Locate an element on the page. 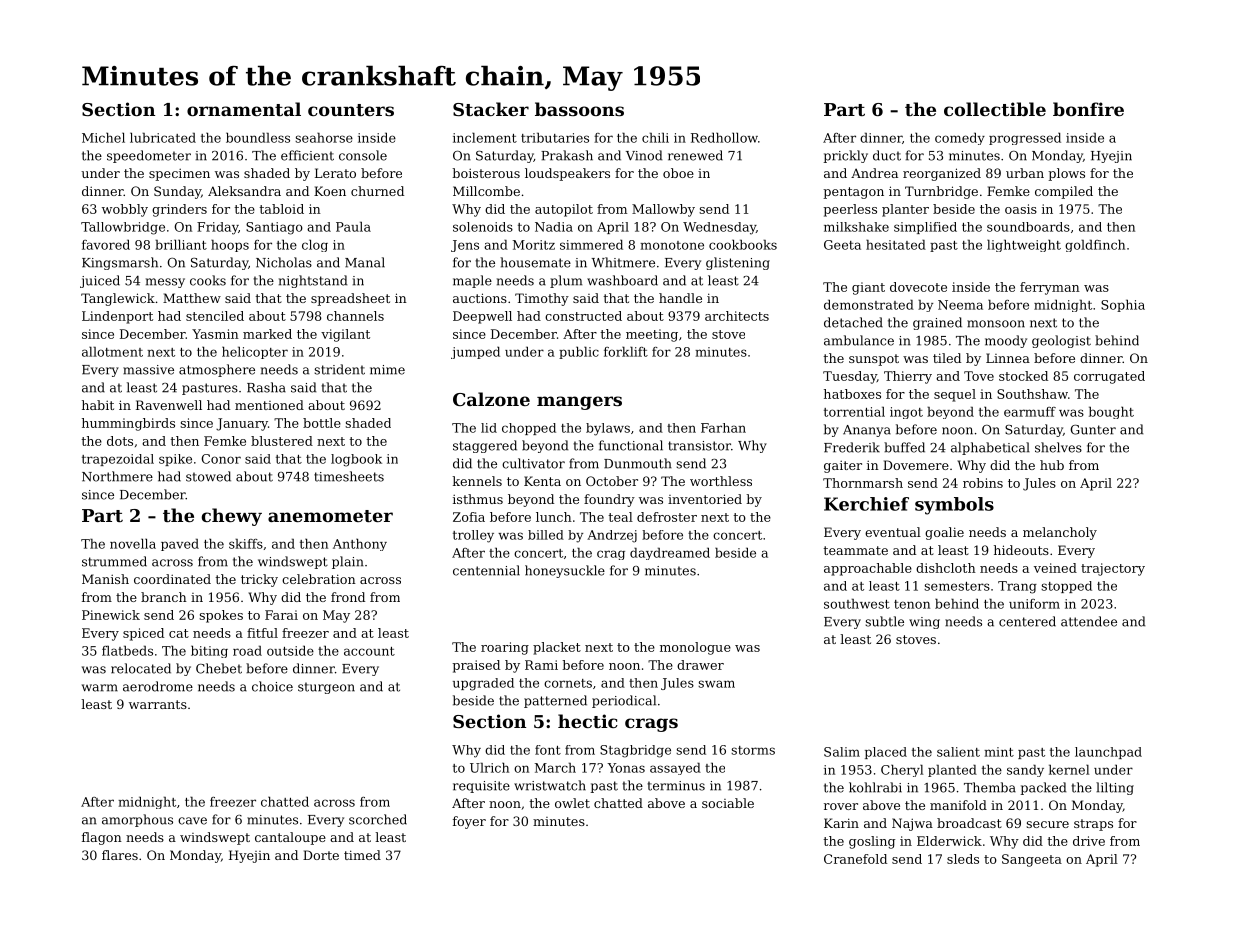 The width and height of the image is (1233, 952). functional is located at coordinates (631, 445).
